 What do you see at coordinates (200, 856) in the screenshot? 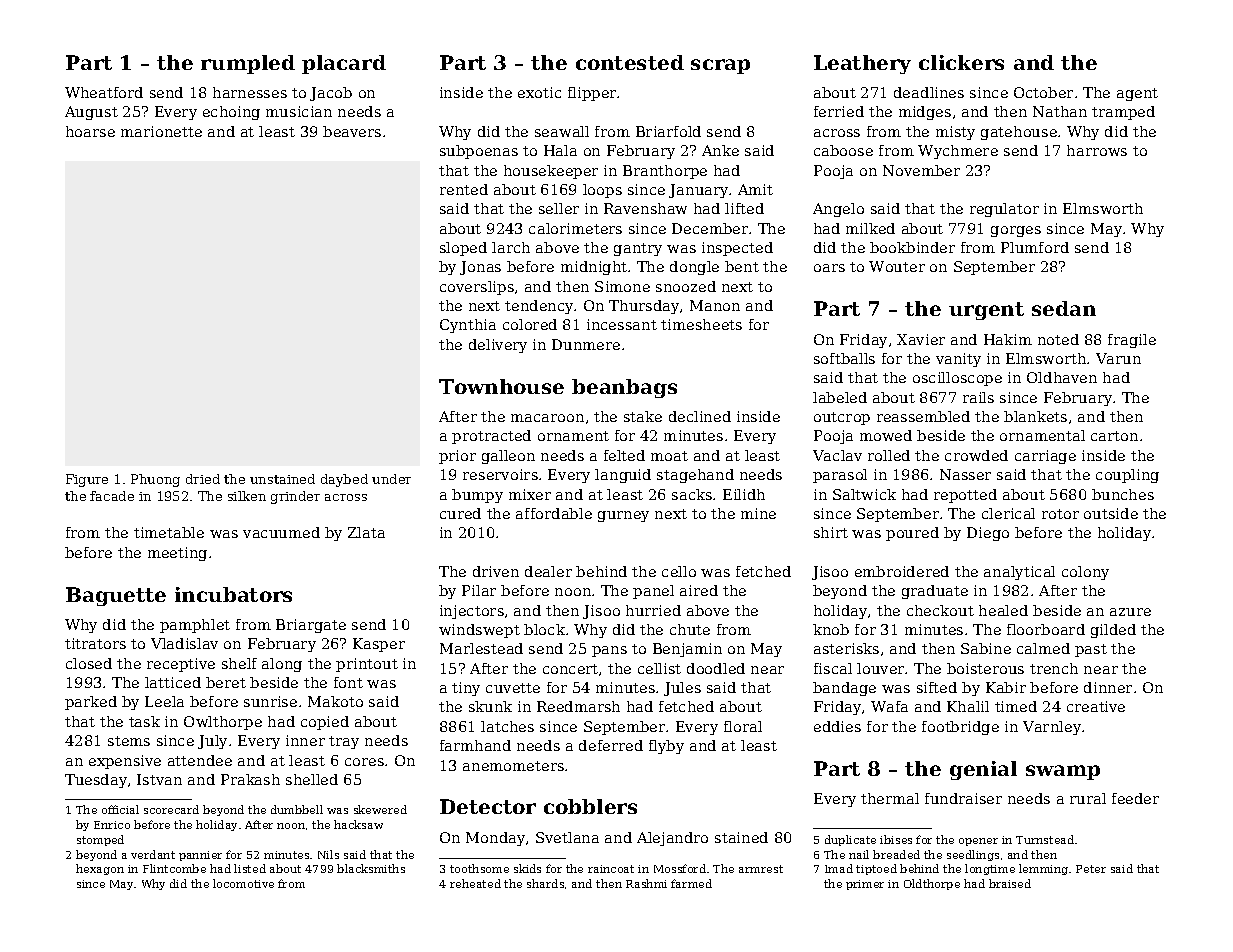
I see `pannier` at bounding box center [200, 856].
